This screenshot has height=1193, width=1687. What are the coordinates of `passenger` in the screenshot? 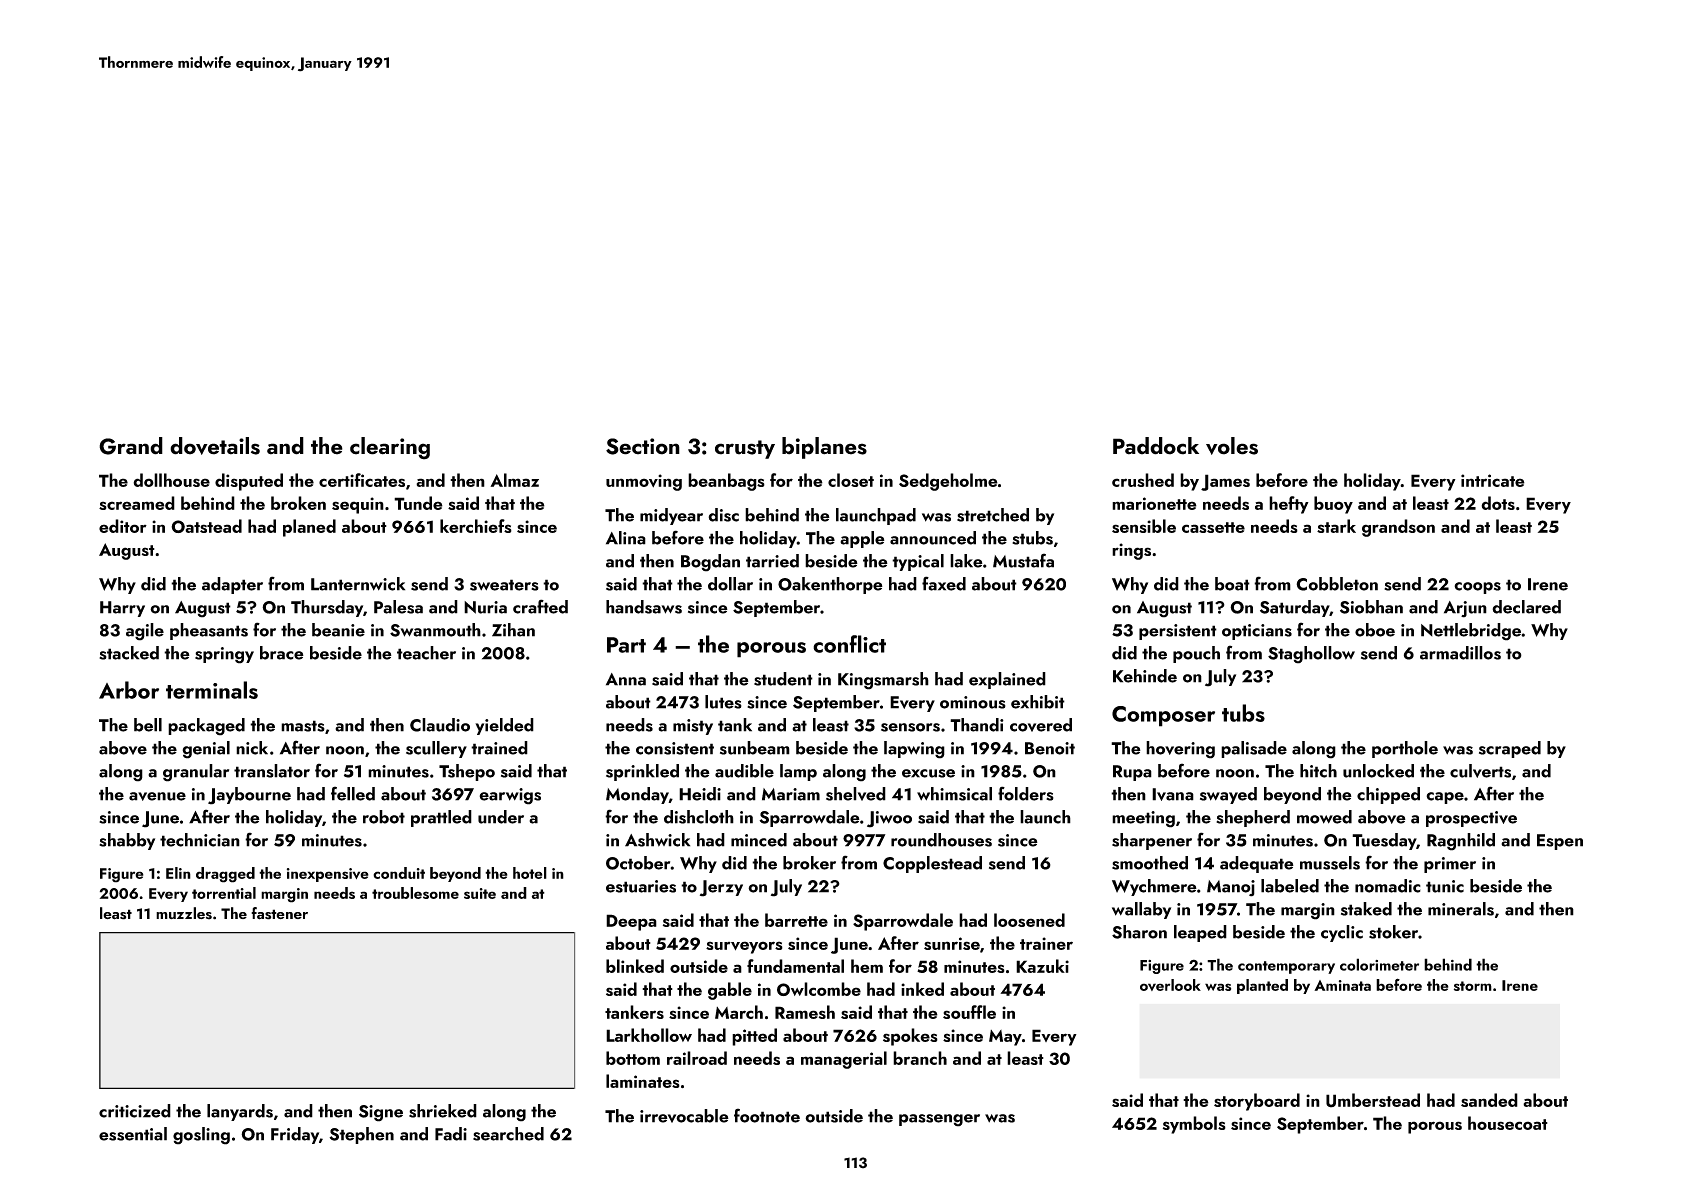 It's located at (939, 1120).
